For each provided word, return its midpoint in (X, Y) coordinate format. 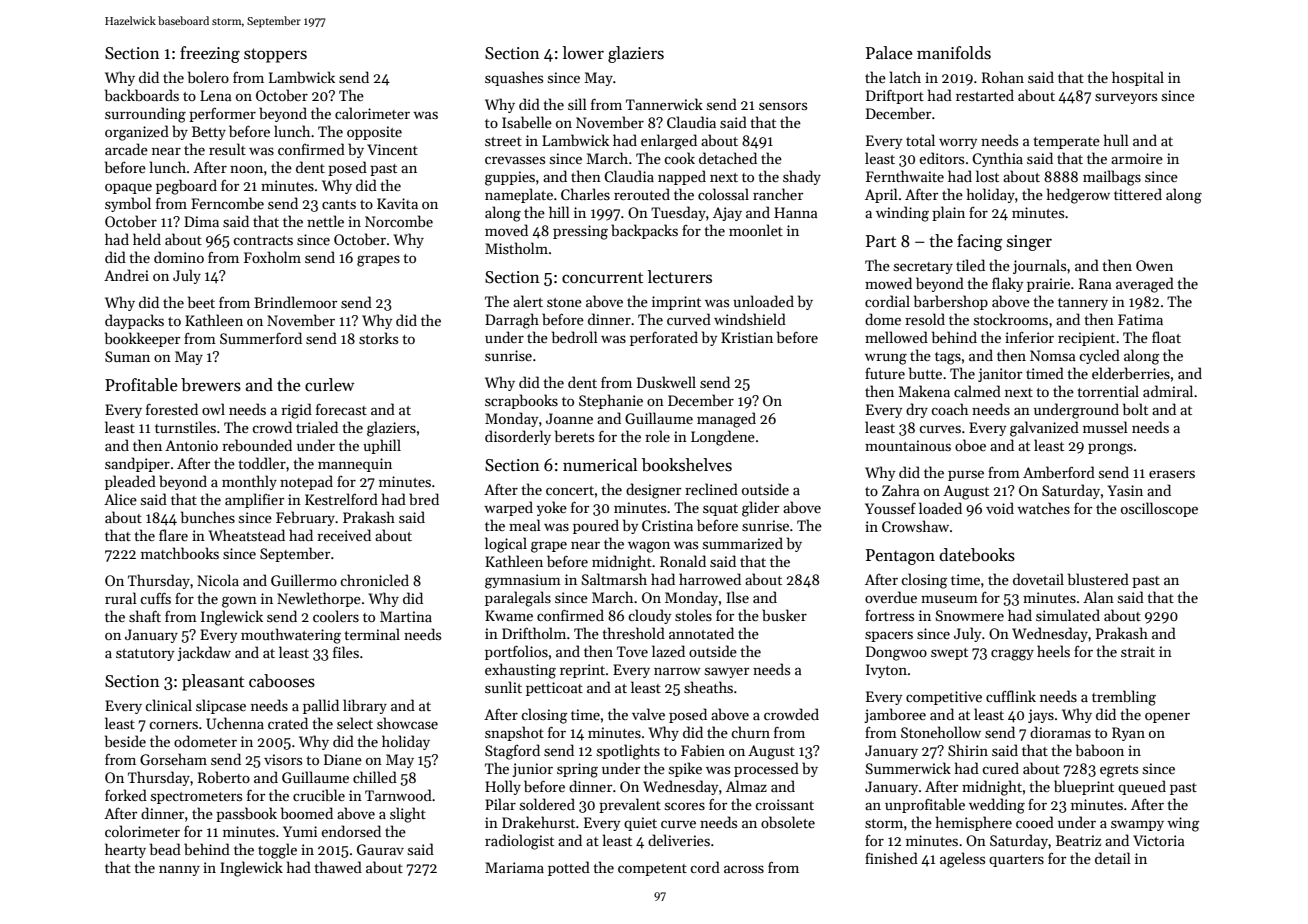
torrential (1108, 391)
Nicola (218, 580)
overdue (891, 597)
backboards (142, 95)
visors (283, 759)
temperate (1066, 143)
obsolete (788, 822)
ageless (962, 860)
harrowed (710, 579)
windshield (750, 319)
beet (201, 302)
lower (583, 52)
